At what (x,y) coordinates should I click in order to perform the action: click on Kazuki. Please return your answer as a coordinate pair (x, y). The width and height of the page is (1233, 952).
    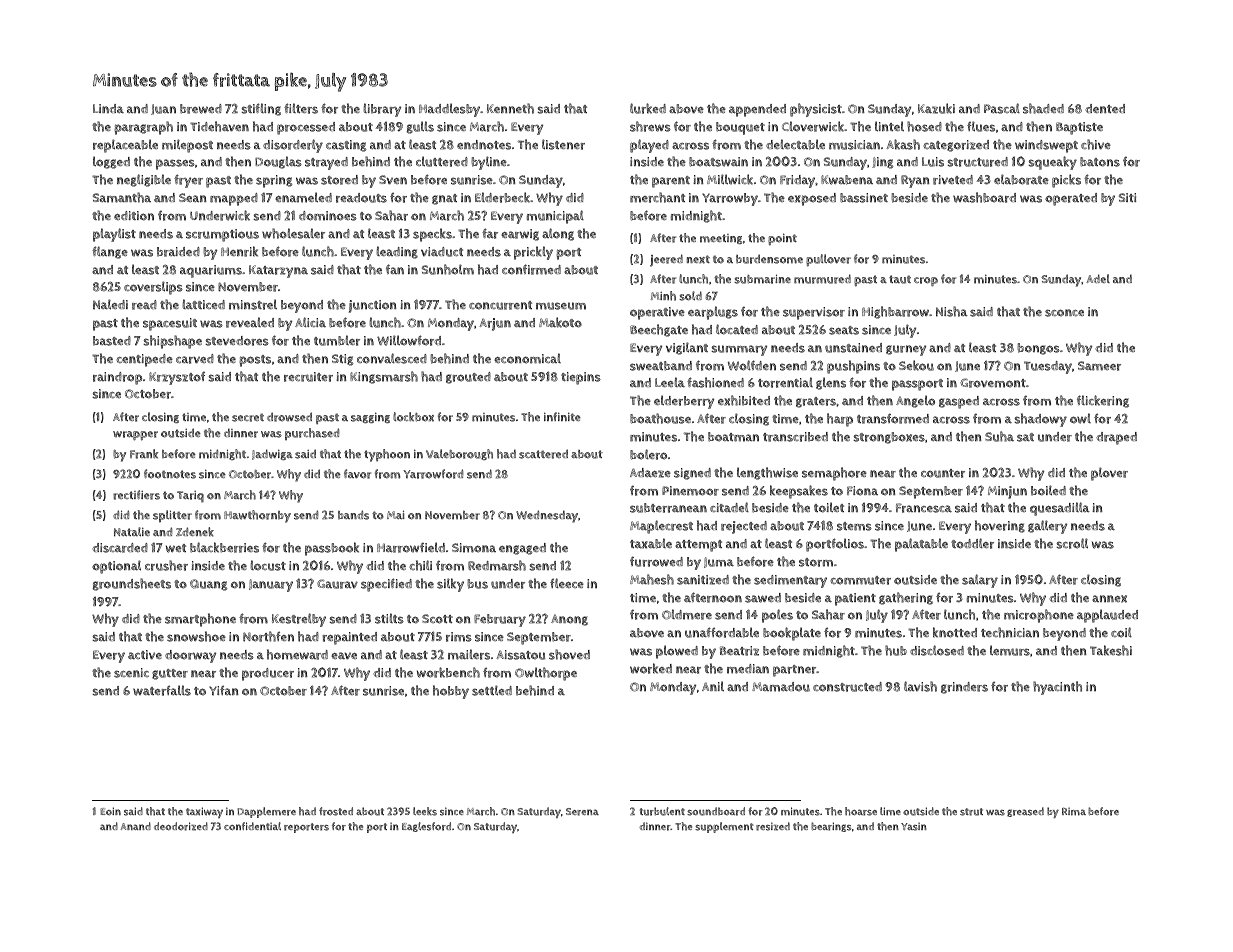
    Looking at the image, I should click on (936, 108).
